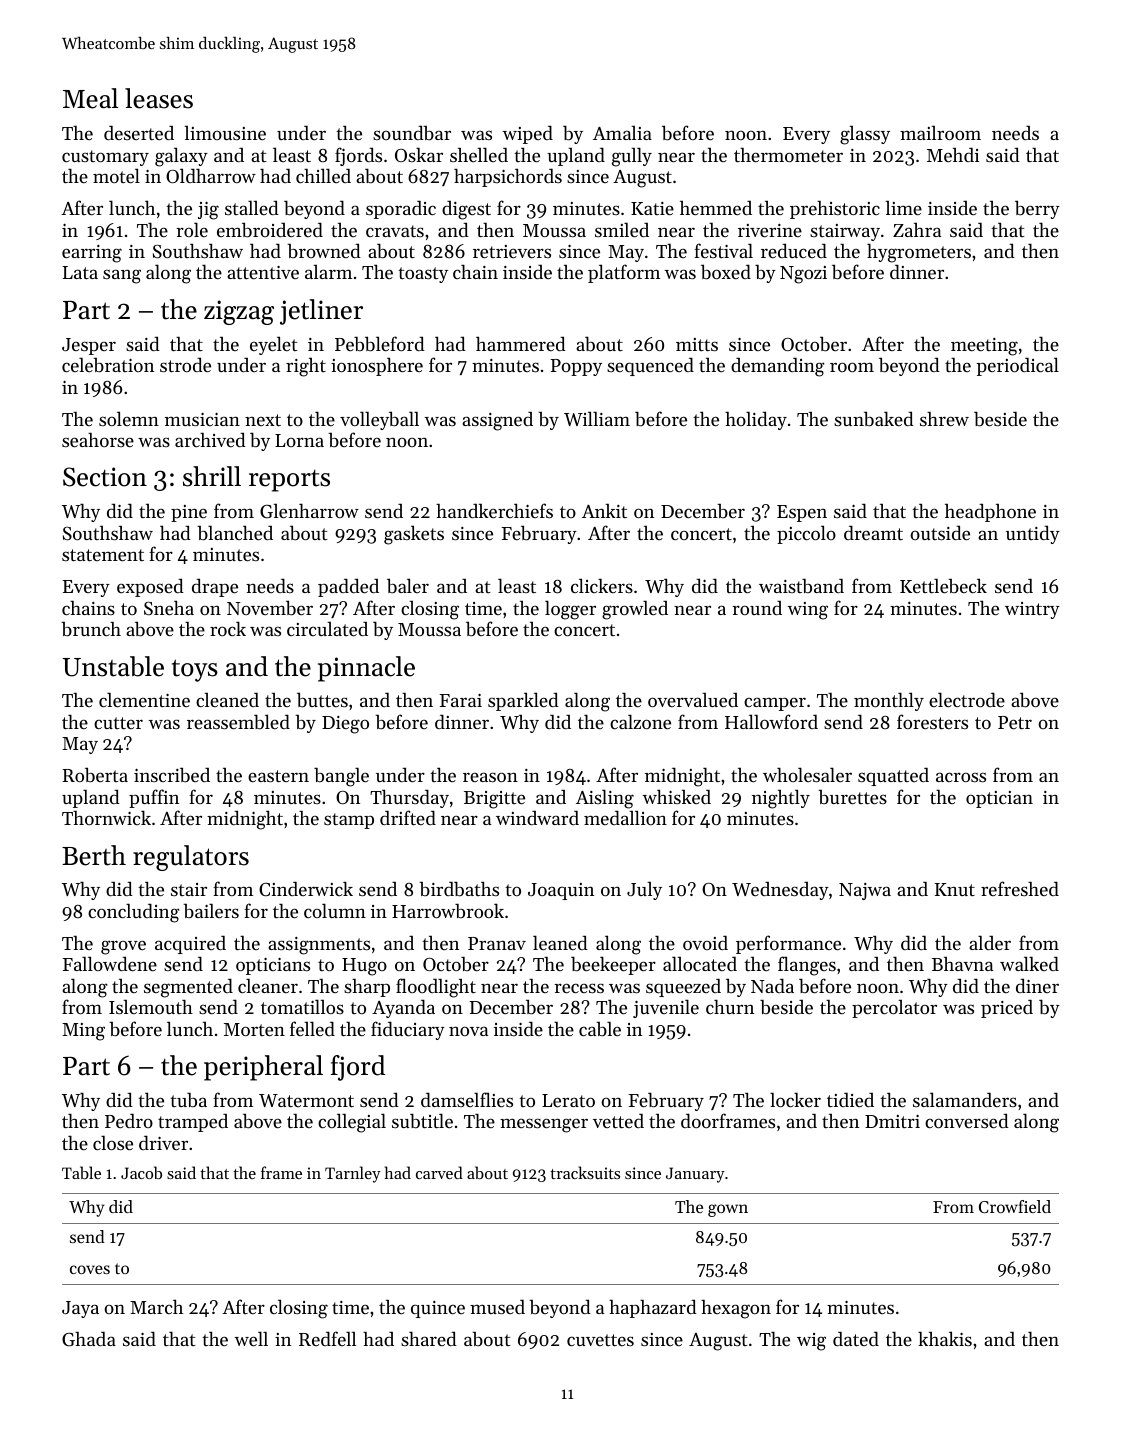 Image resolution: width=1121 pixels, height=1450 pixels. I want to click on pine, so click(189, 513).
